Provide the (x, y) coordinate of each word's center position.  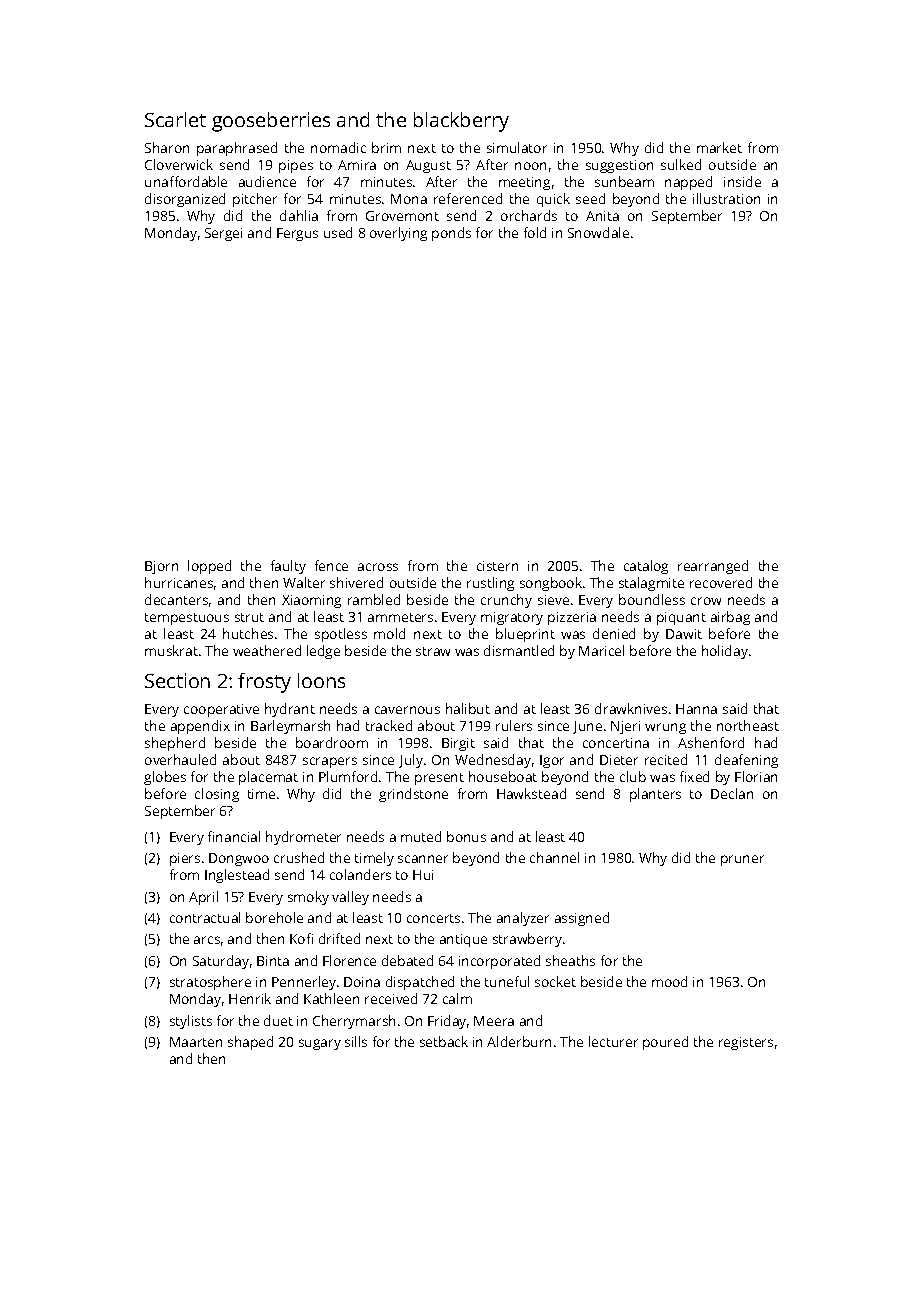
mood (669, 981)
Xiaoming (311, 601)
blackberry (461, 122)
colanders (360, 874)
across (378, 567)
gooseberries (271, 122)
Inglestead (237, 876)
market (719, 147)
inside (742, 181)
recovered (721, 582)
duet (278, 1020)
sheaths (570, 960)
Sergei (223, 234)
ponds (451, 234)
